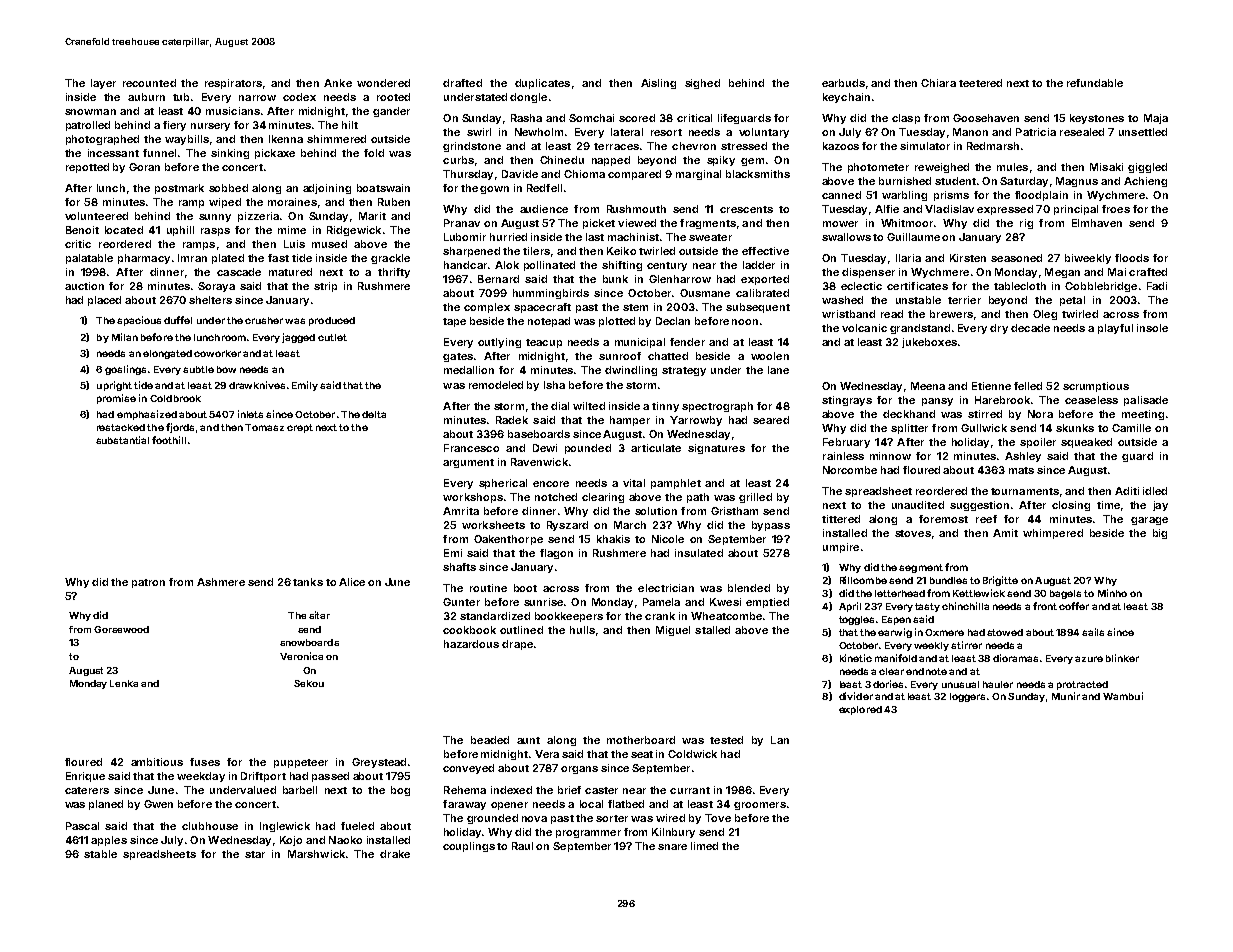  I want to click on Driftport, so click(263, 777).
